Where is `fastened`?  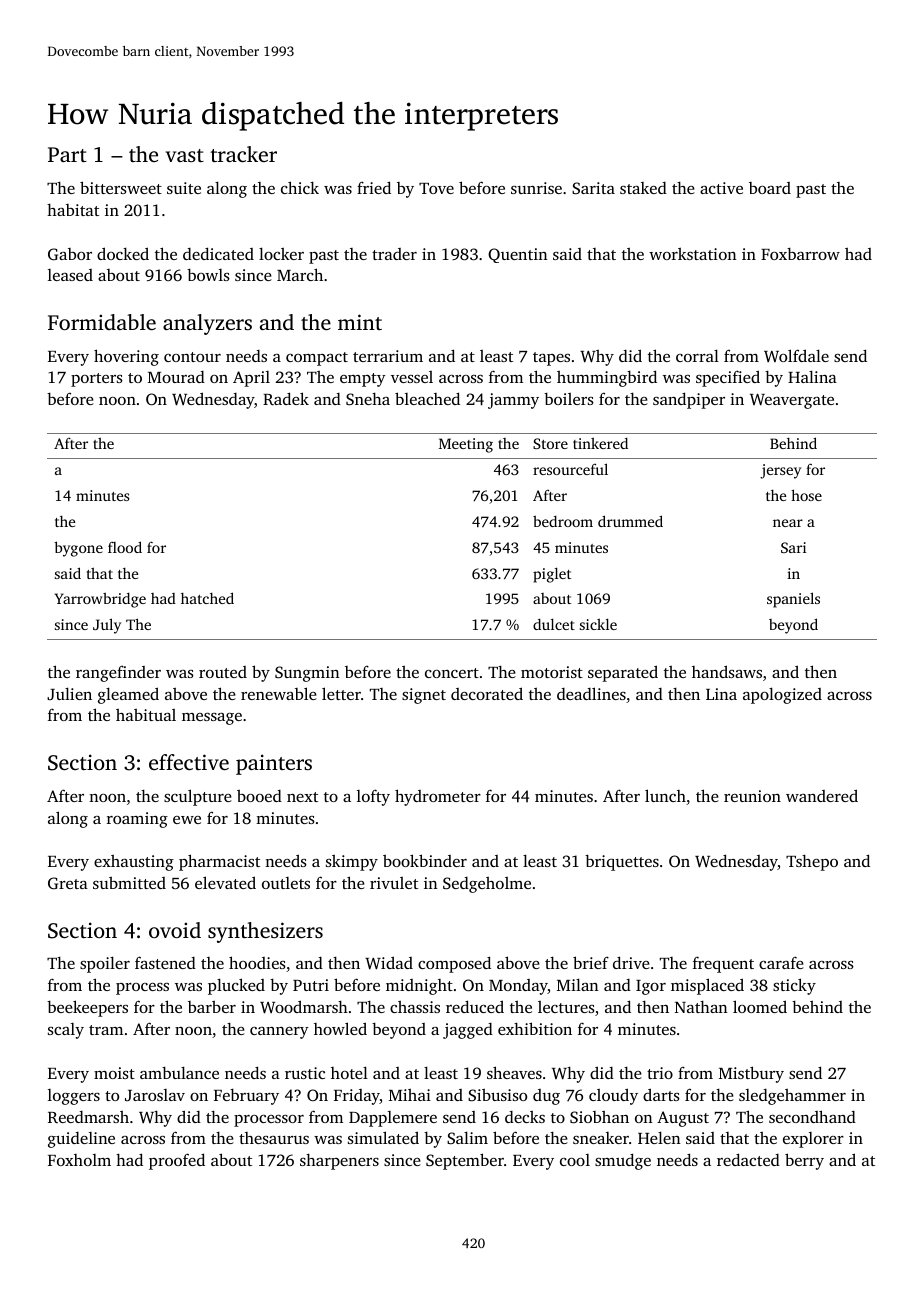 fastened is located at coordinates (165, 962).
